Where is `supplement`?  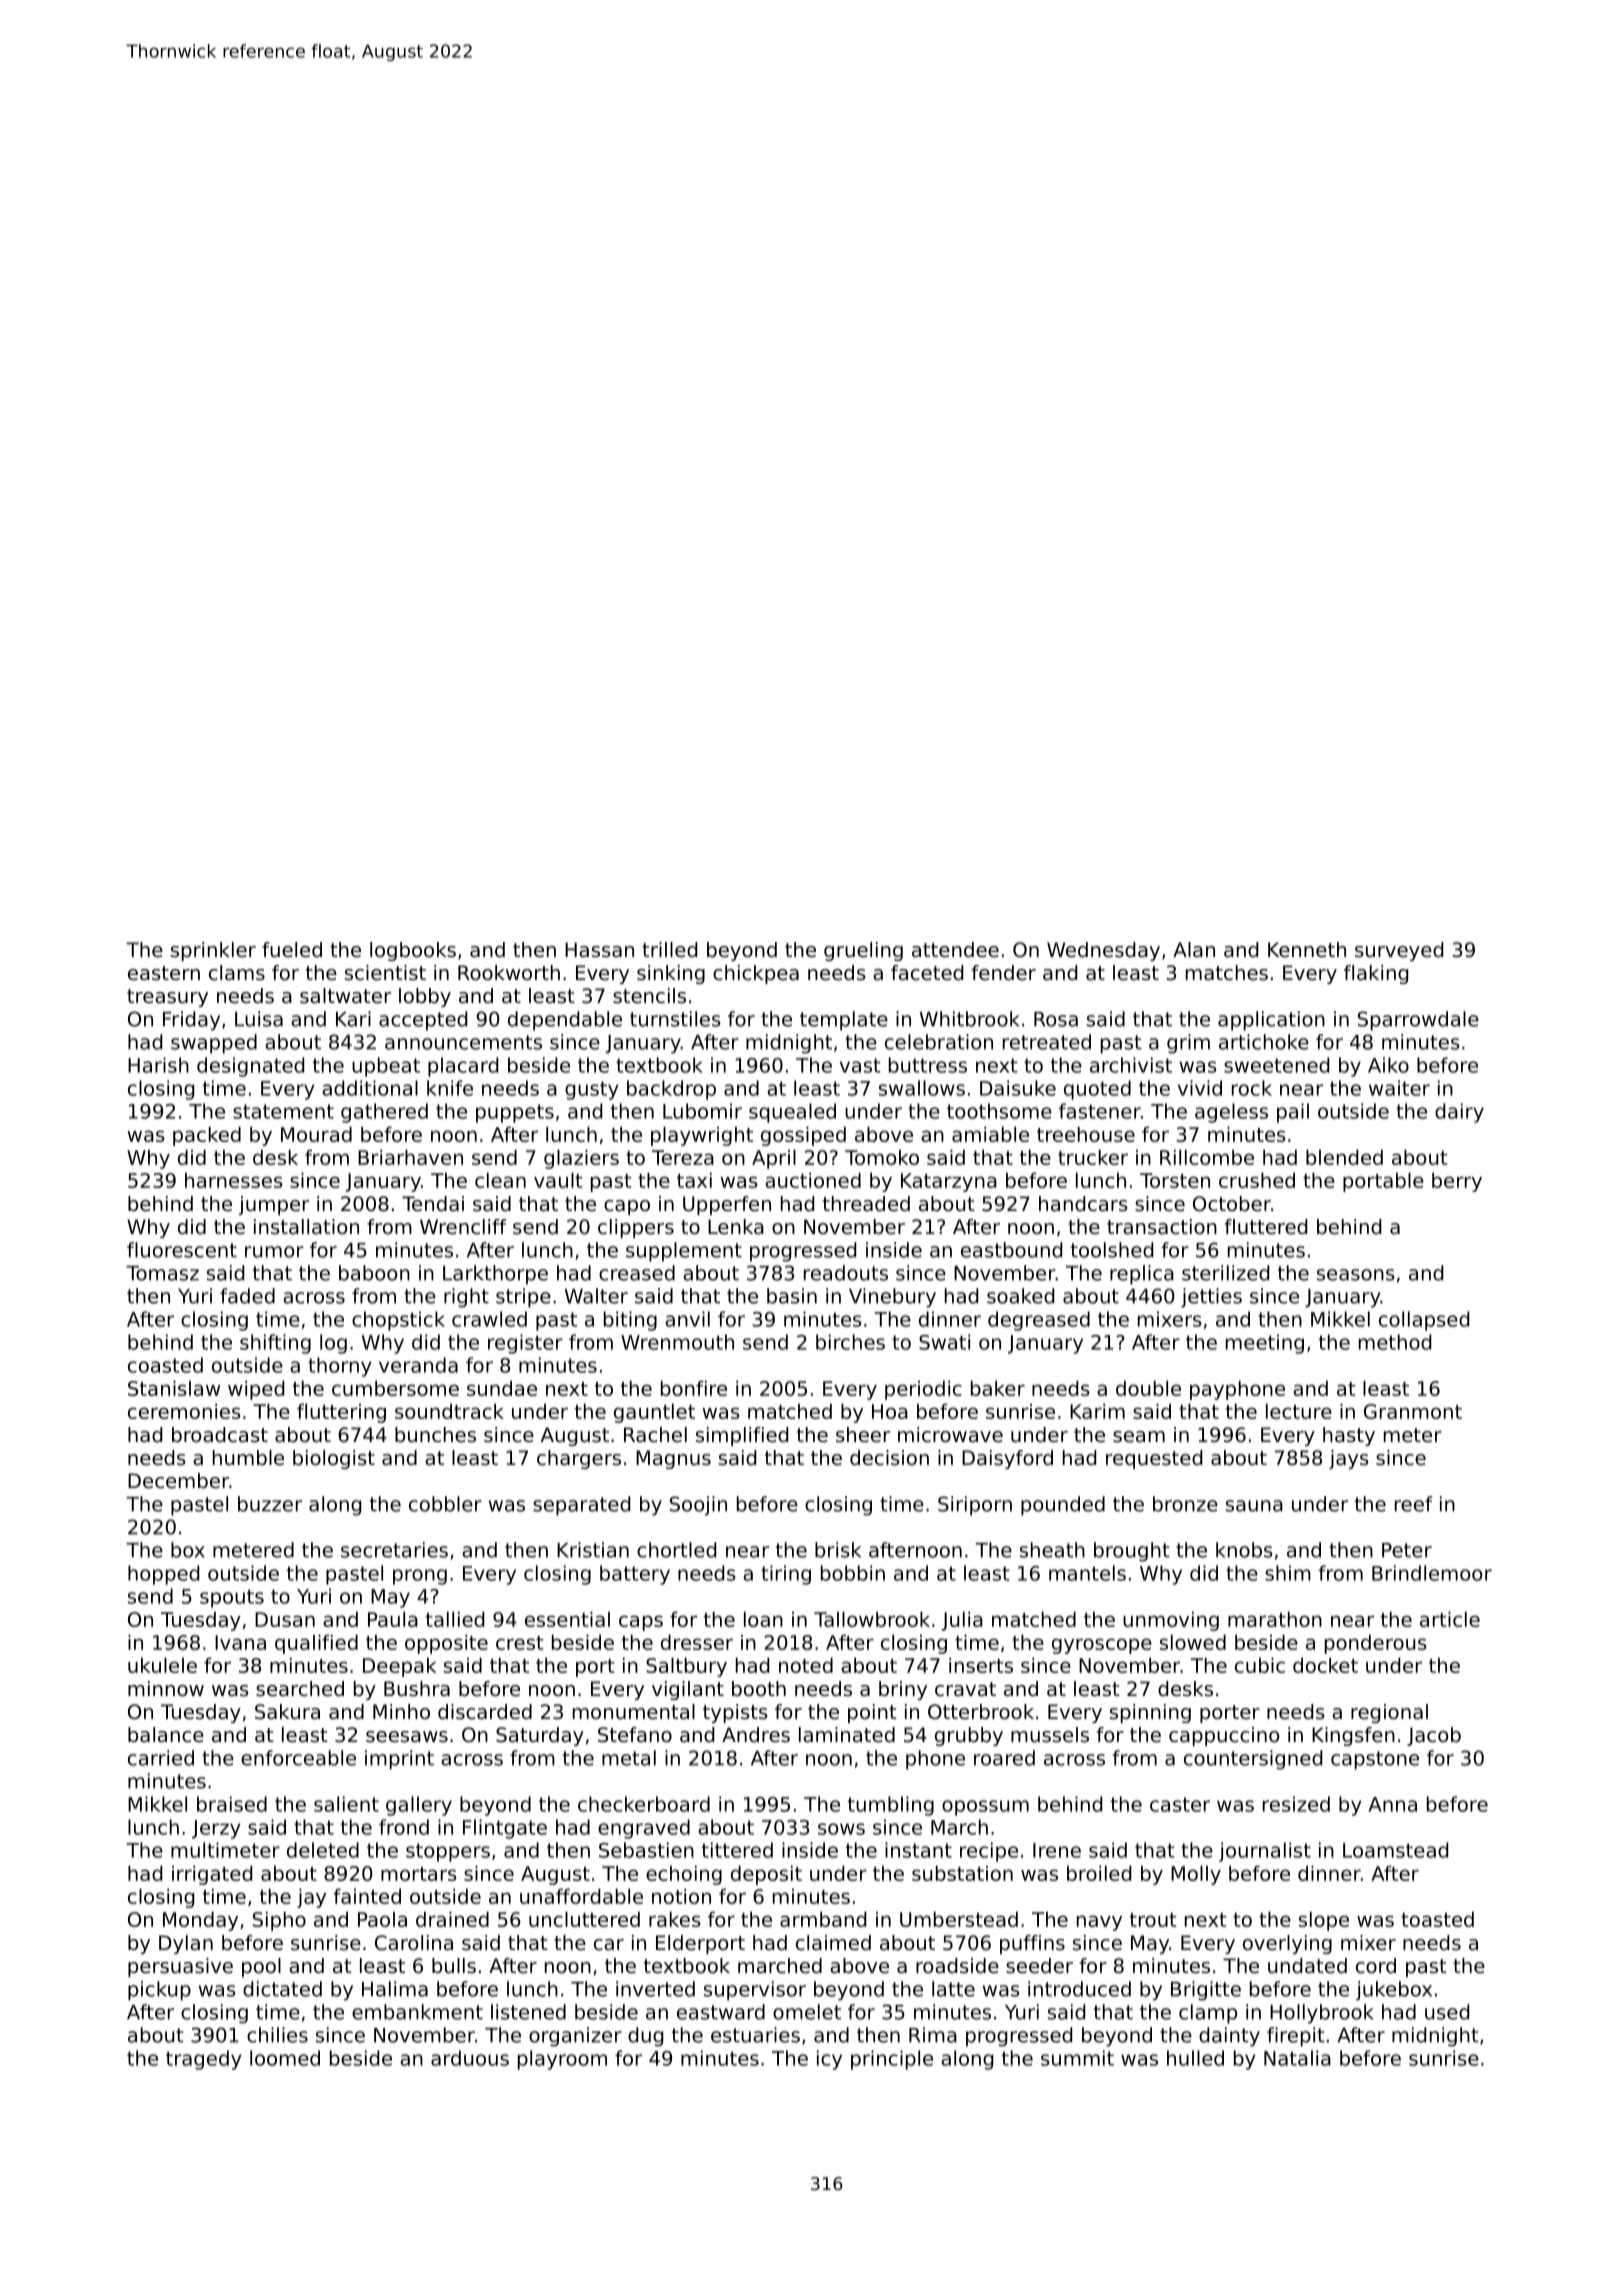
supplement is located at coordinates (684, 1252).
